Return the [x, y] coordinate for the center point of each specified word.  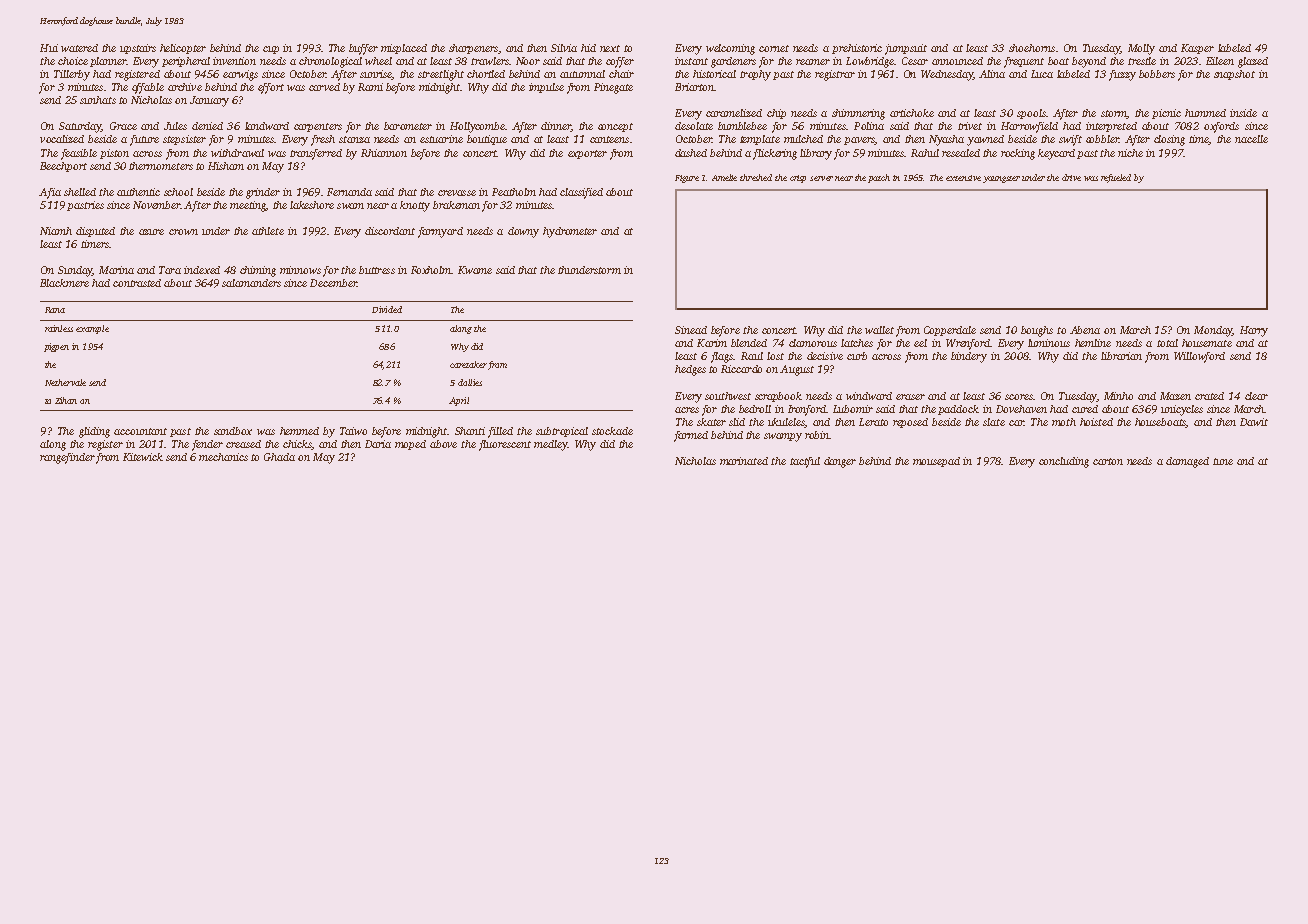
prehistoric [857, 49]
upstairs [138, 49]
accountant [140, 431]
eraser [910, 397]
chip [776, 114]
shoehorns [1032, 48]
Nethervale [65, 382]
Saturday [80, 127]
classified [581, 193]
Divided [387, 309]
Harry [1254, 331]
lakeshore [312, 205]
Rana [55, 310]
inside [1243, 113]
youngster [1001, 179]
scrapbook [778, 397]
